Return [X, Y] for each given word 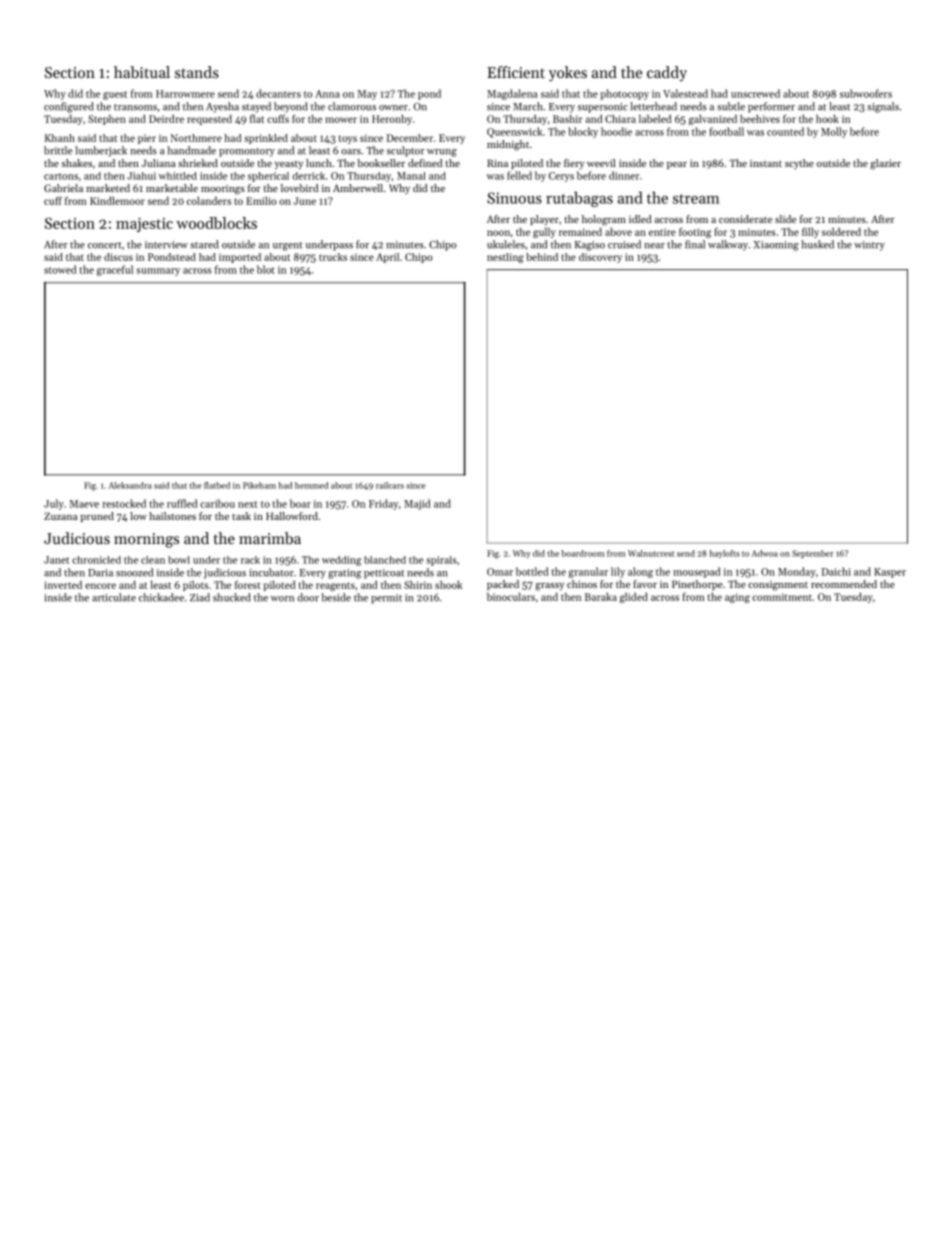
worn [282, 599]
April [387, 258]
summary [158, 272]
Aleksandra [130, 485]
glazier [885, 164]
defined [425, 163]
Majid [417, 504]
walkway [728, 245]
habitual [142, 72]
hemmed [311, 485]
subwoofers [866, 93]
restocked [124, 503]
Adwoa [765, 553]
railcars [390, 485]
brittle [58, 150]
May [367, 95]
